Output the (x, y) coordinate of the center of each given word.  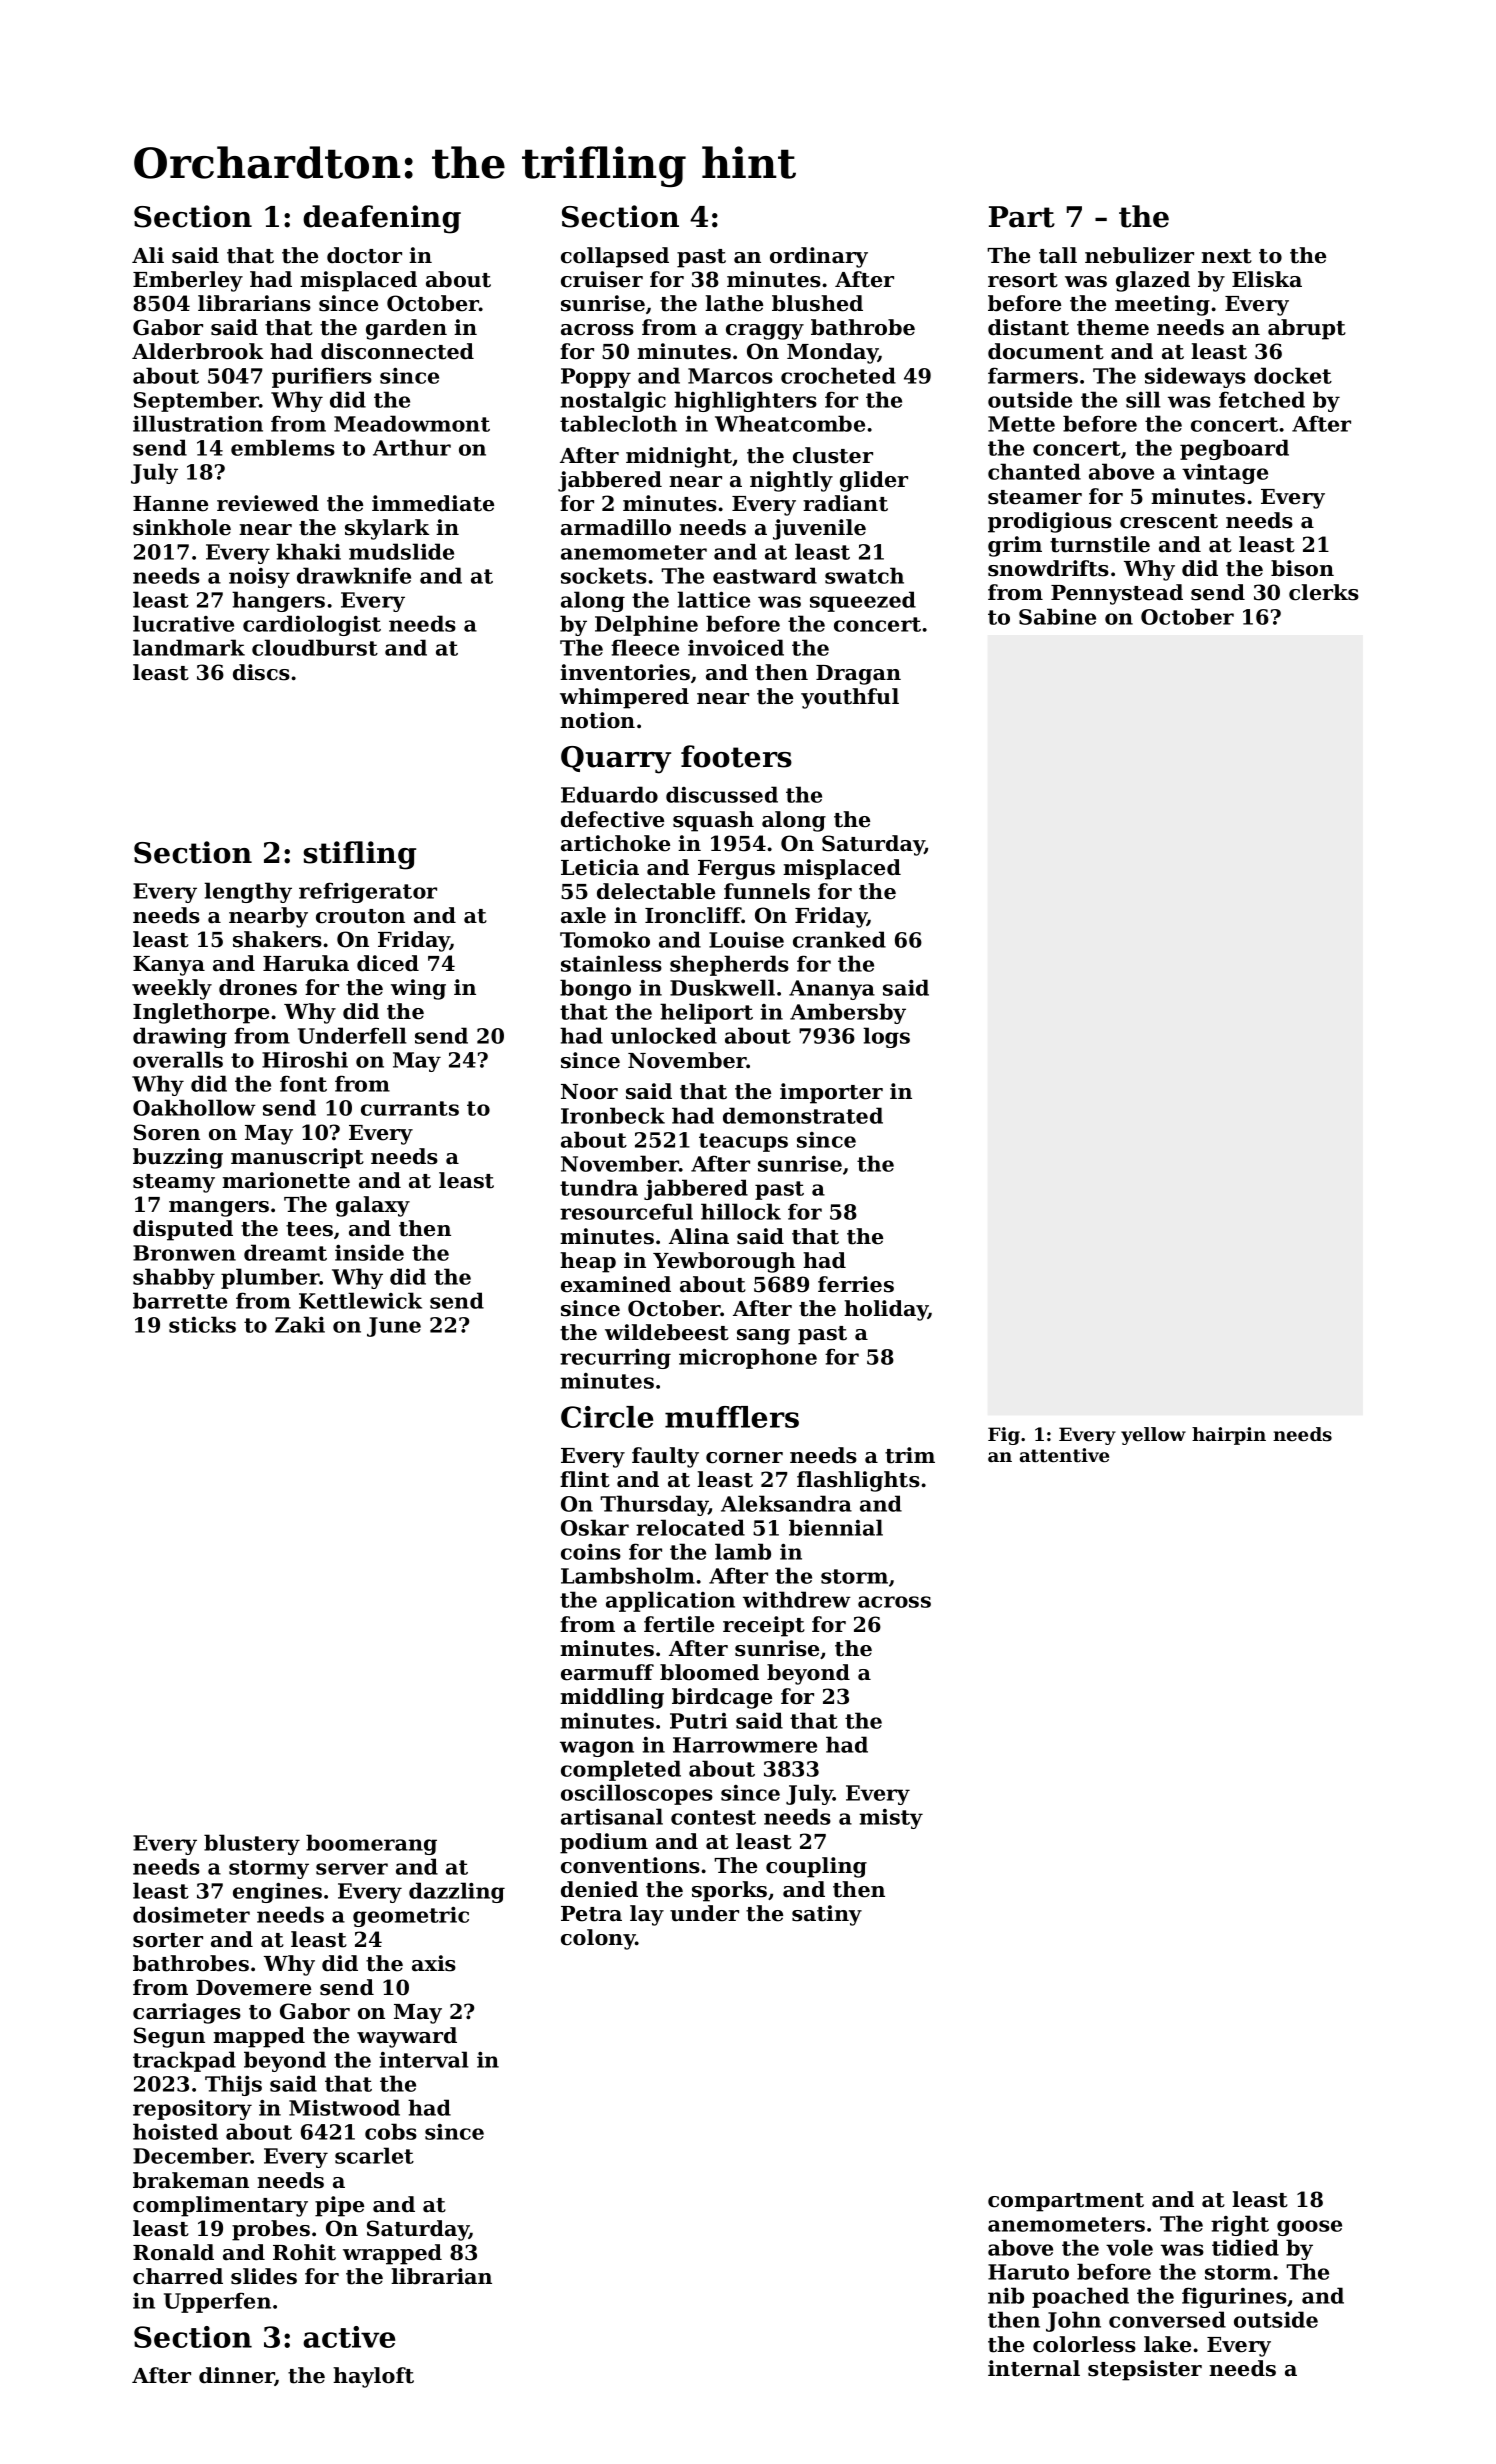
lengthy (248, 892)
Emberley (188, 281)
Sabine (1057, 616)
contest (713, 1817)
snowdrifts (1048, 568)
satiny (827, 1915)
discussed (722, 794)
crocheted (838, 375)
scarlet (374, 2155)
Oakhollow (194, 1107)
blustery (252, 1844)
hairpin (1229, 1436)
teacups (743, 1142)
